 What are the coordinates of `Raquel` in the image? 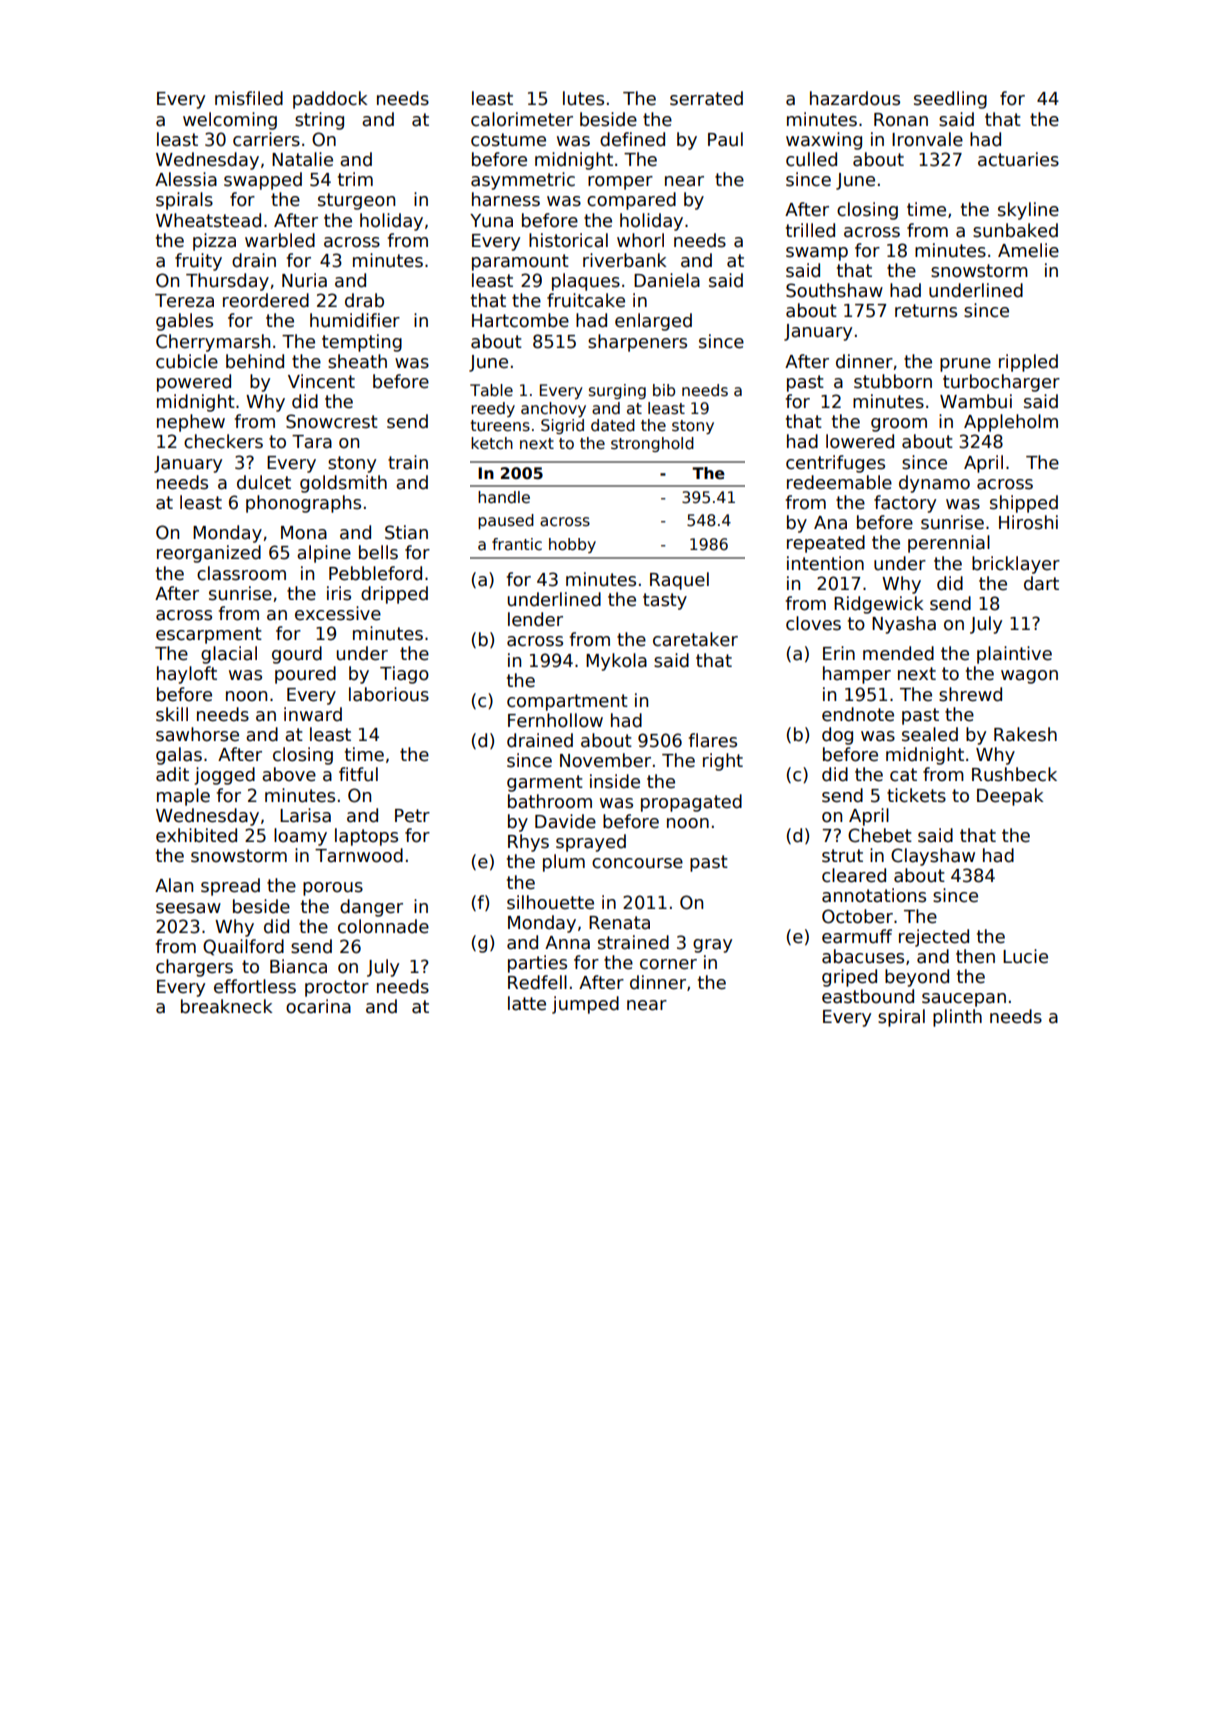 It's located at (679, 581).
